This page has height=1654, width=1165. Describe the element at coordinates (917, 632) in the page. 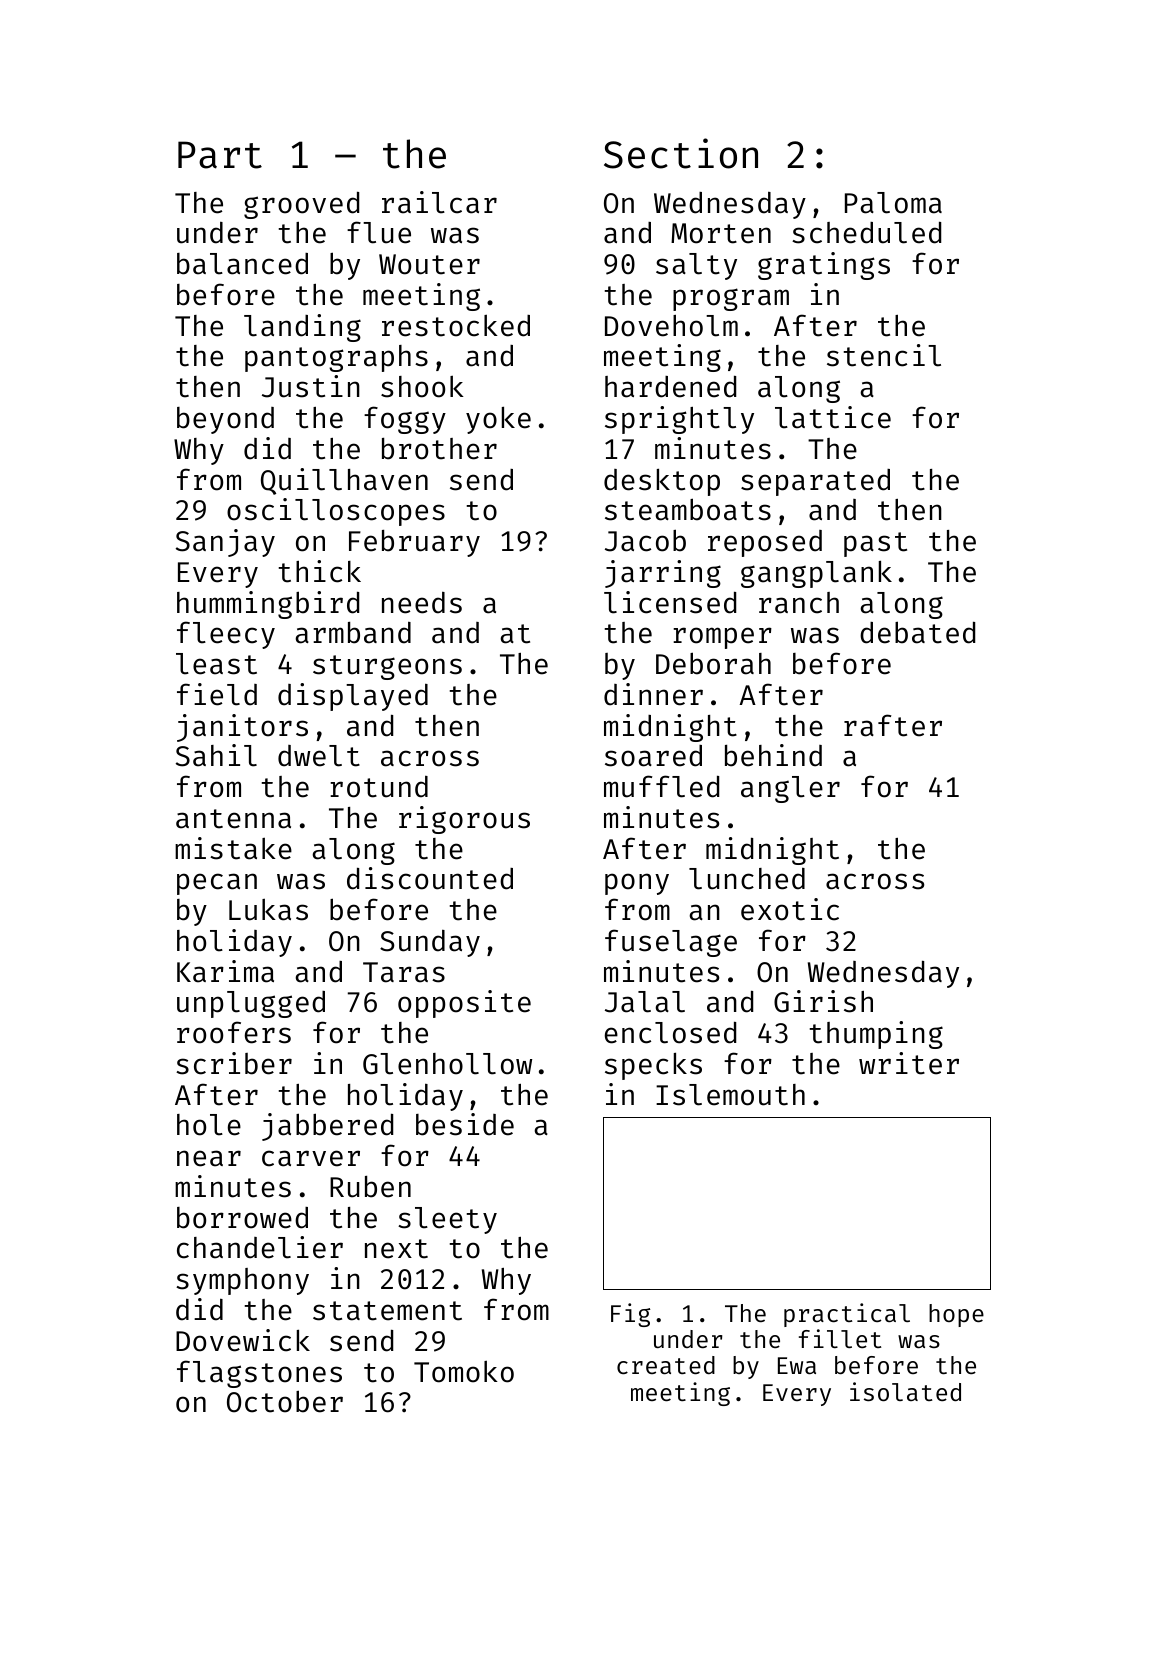

I see `debated` at that location.
